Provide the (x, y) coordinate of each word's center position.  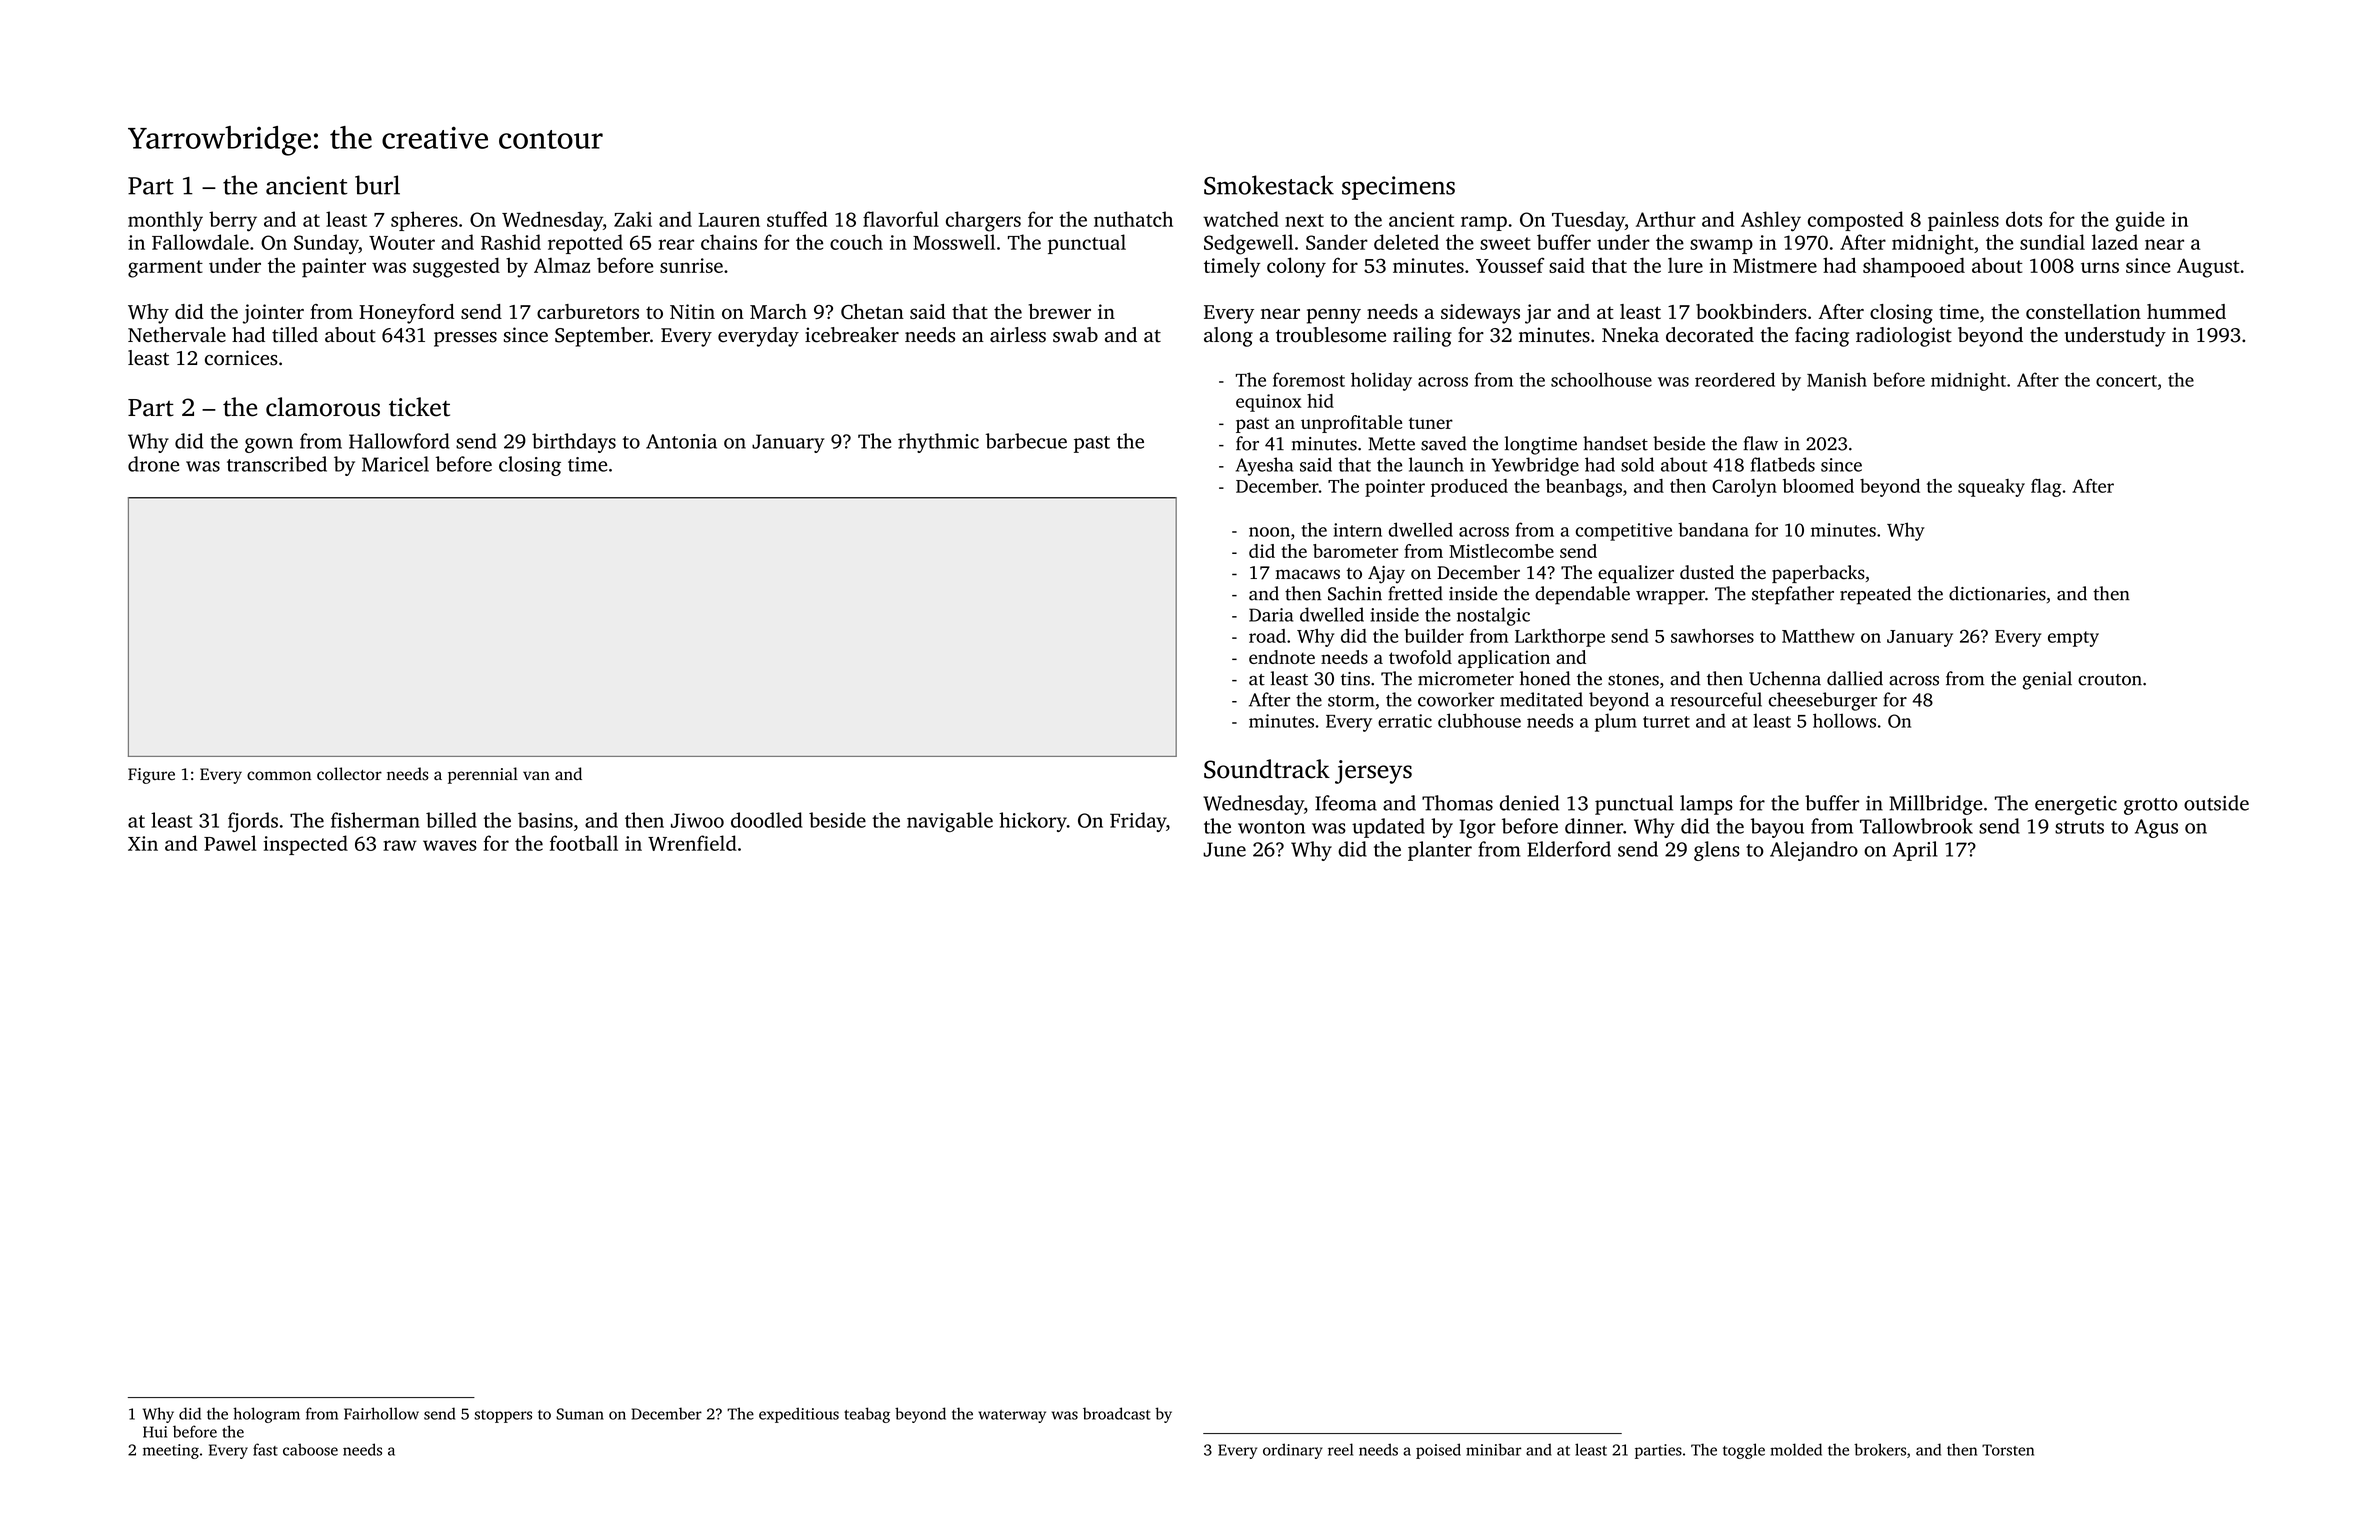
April (1915, 851)
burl (377, 185)
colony (1296, 267)
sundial (2052, 242)
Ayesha (1264, 466)
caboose (310, 1449)
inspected (306, 845)
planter (1440, 851)
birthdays (574, 443)
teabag (867, 1415)
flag (2046, 488)
